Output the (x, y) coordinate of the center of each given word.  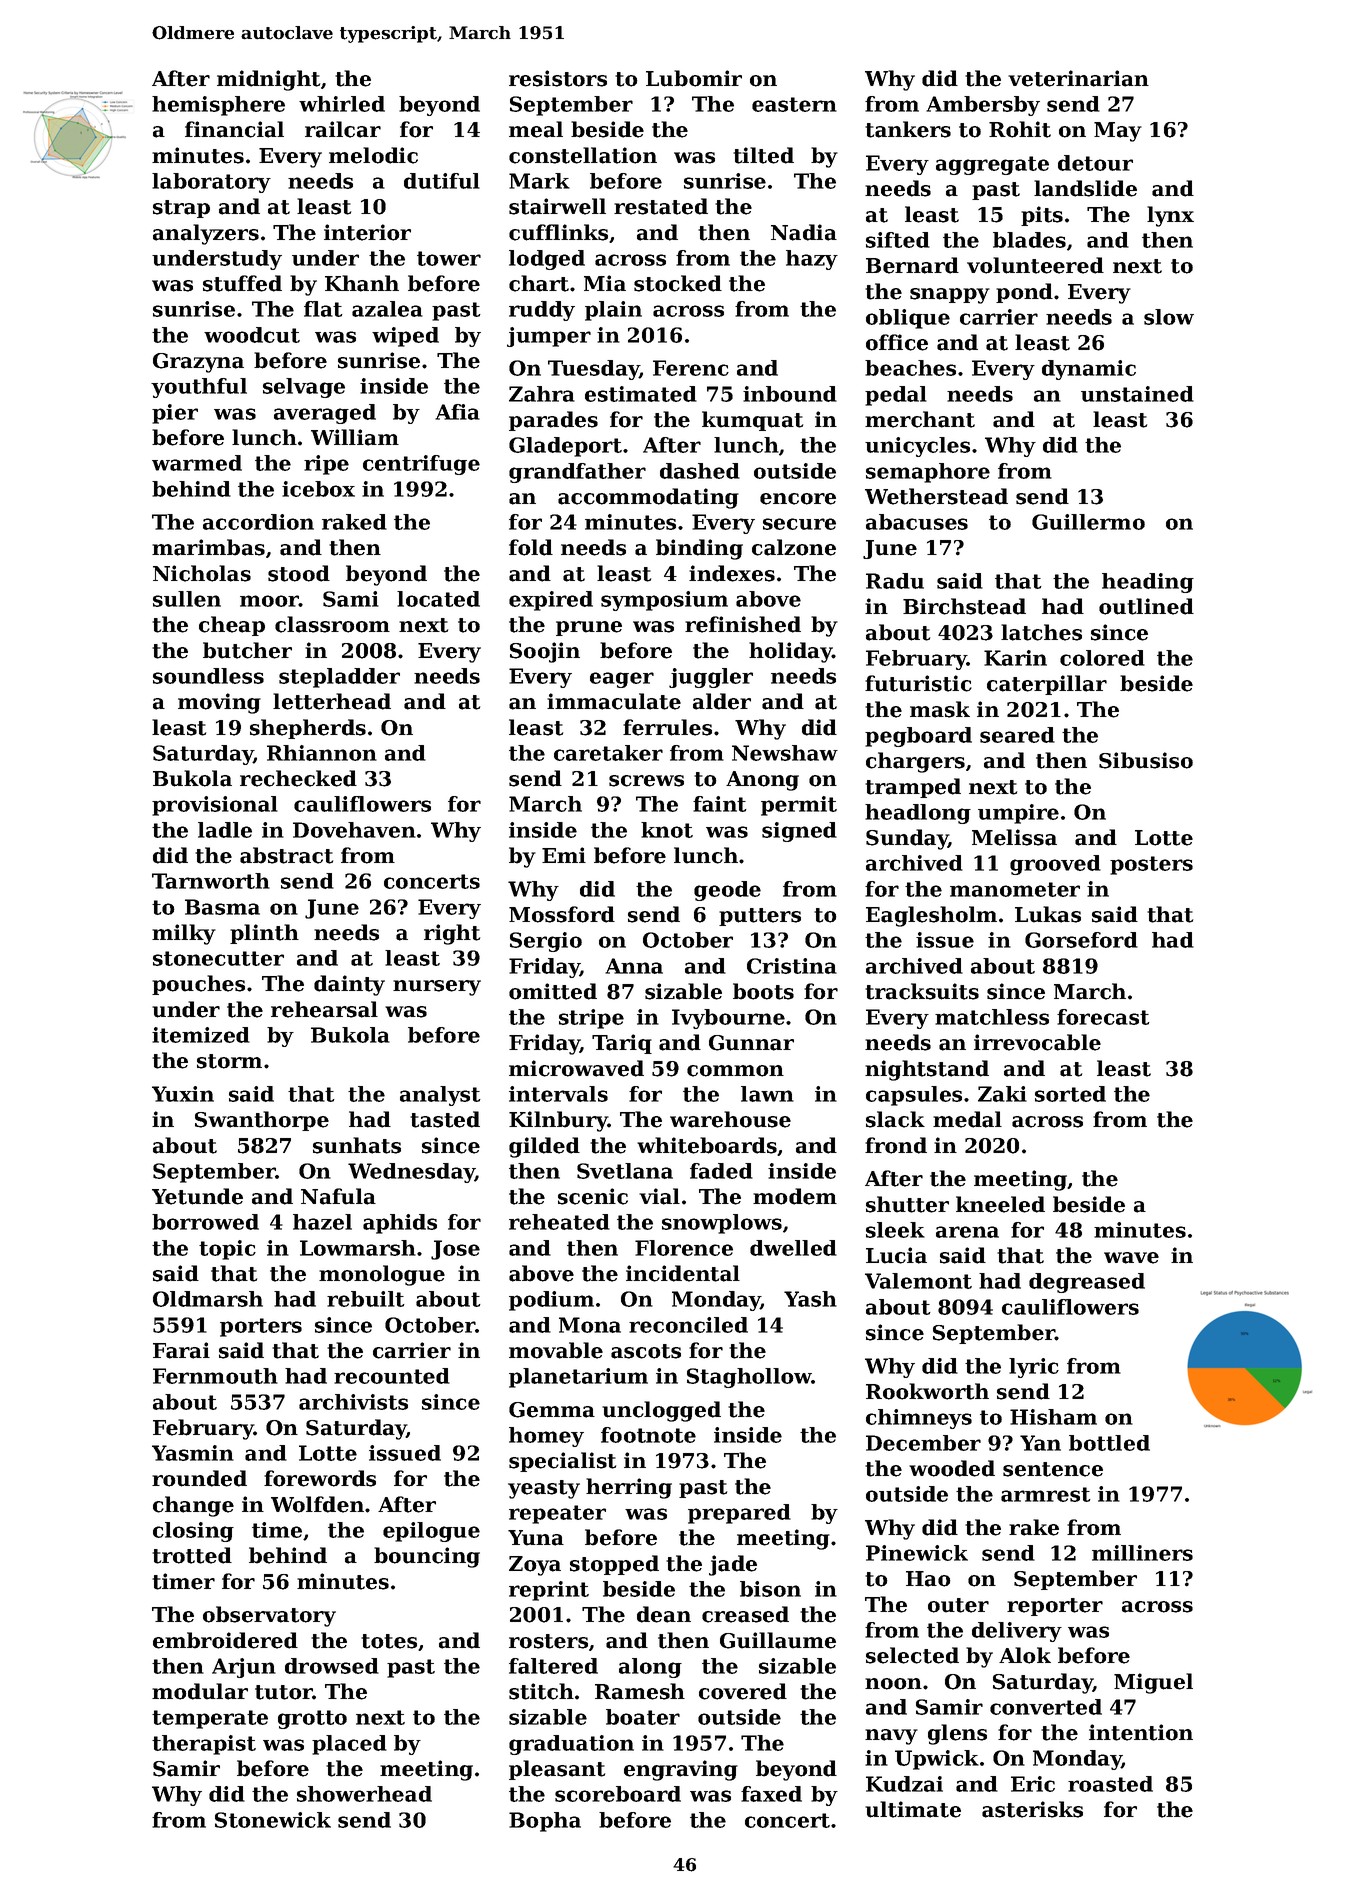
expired (551, 601)
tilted (763, 155)
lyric (1034, 1368)
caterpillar (1047, 685)
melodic (373, 155)
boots (763, 991)
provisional (215, 806)
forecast (1103, 1017)
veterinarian (1078, 78)
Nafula (338, 1196)
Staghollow (749, 1378)
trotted (192, 1555)
